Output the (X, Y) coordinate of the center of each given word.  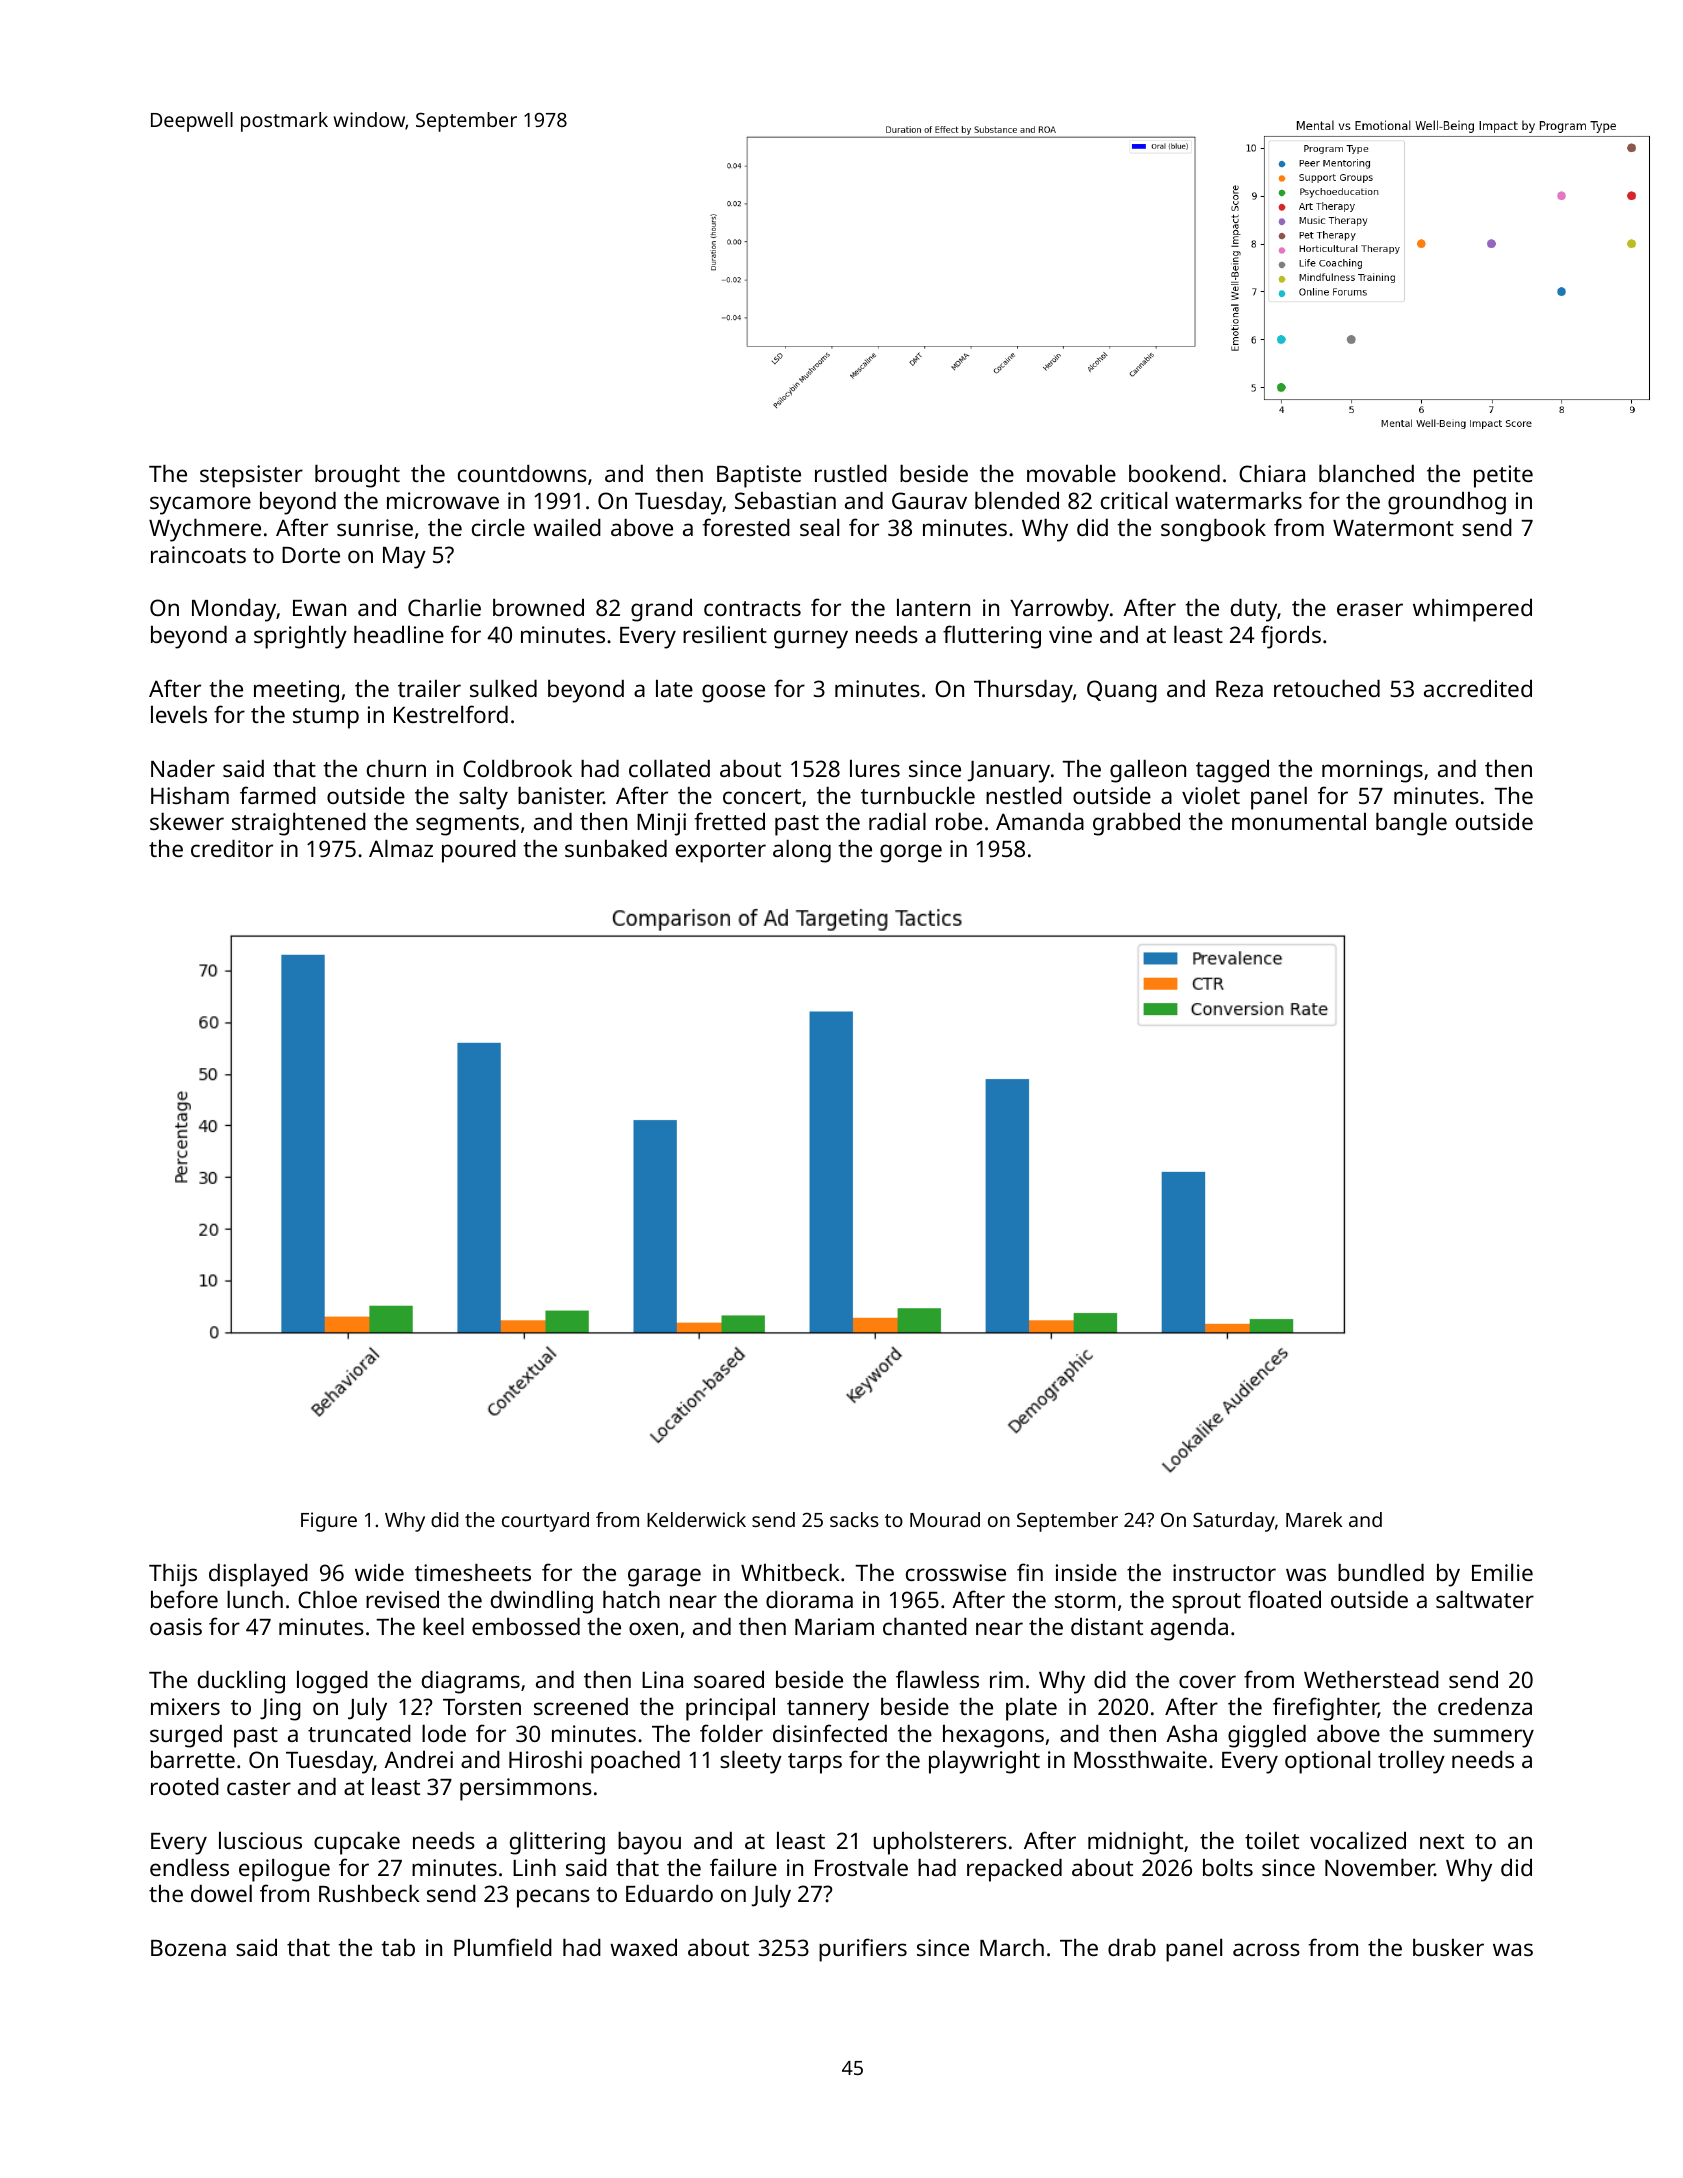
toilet (1272, 1840)
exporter (721, 852)
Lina (662, 1679)
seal (819, 527)
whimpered (1472, 610)
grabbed (1136, 824)
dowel (221, 1893)
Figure (329, 1522)
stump (326, 718)
